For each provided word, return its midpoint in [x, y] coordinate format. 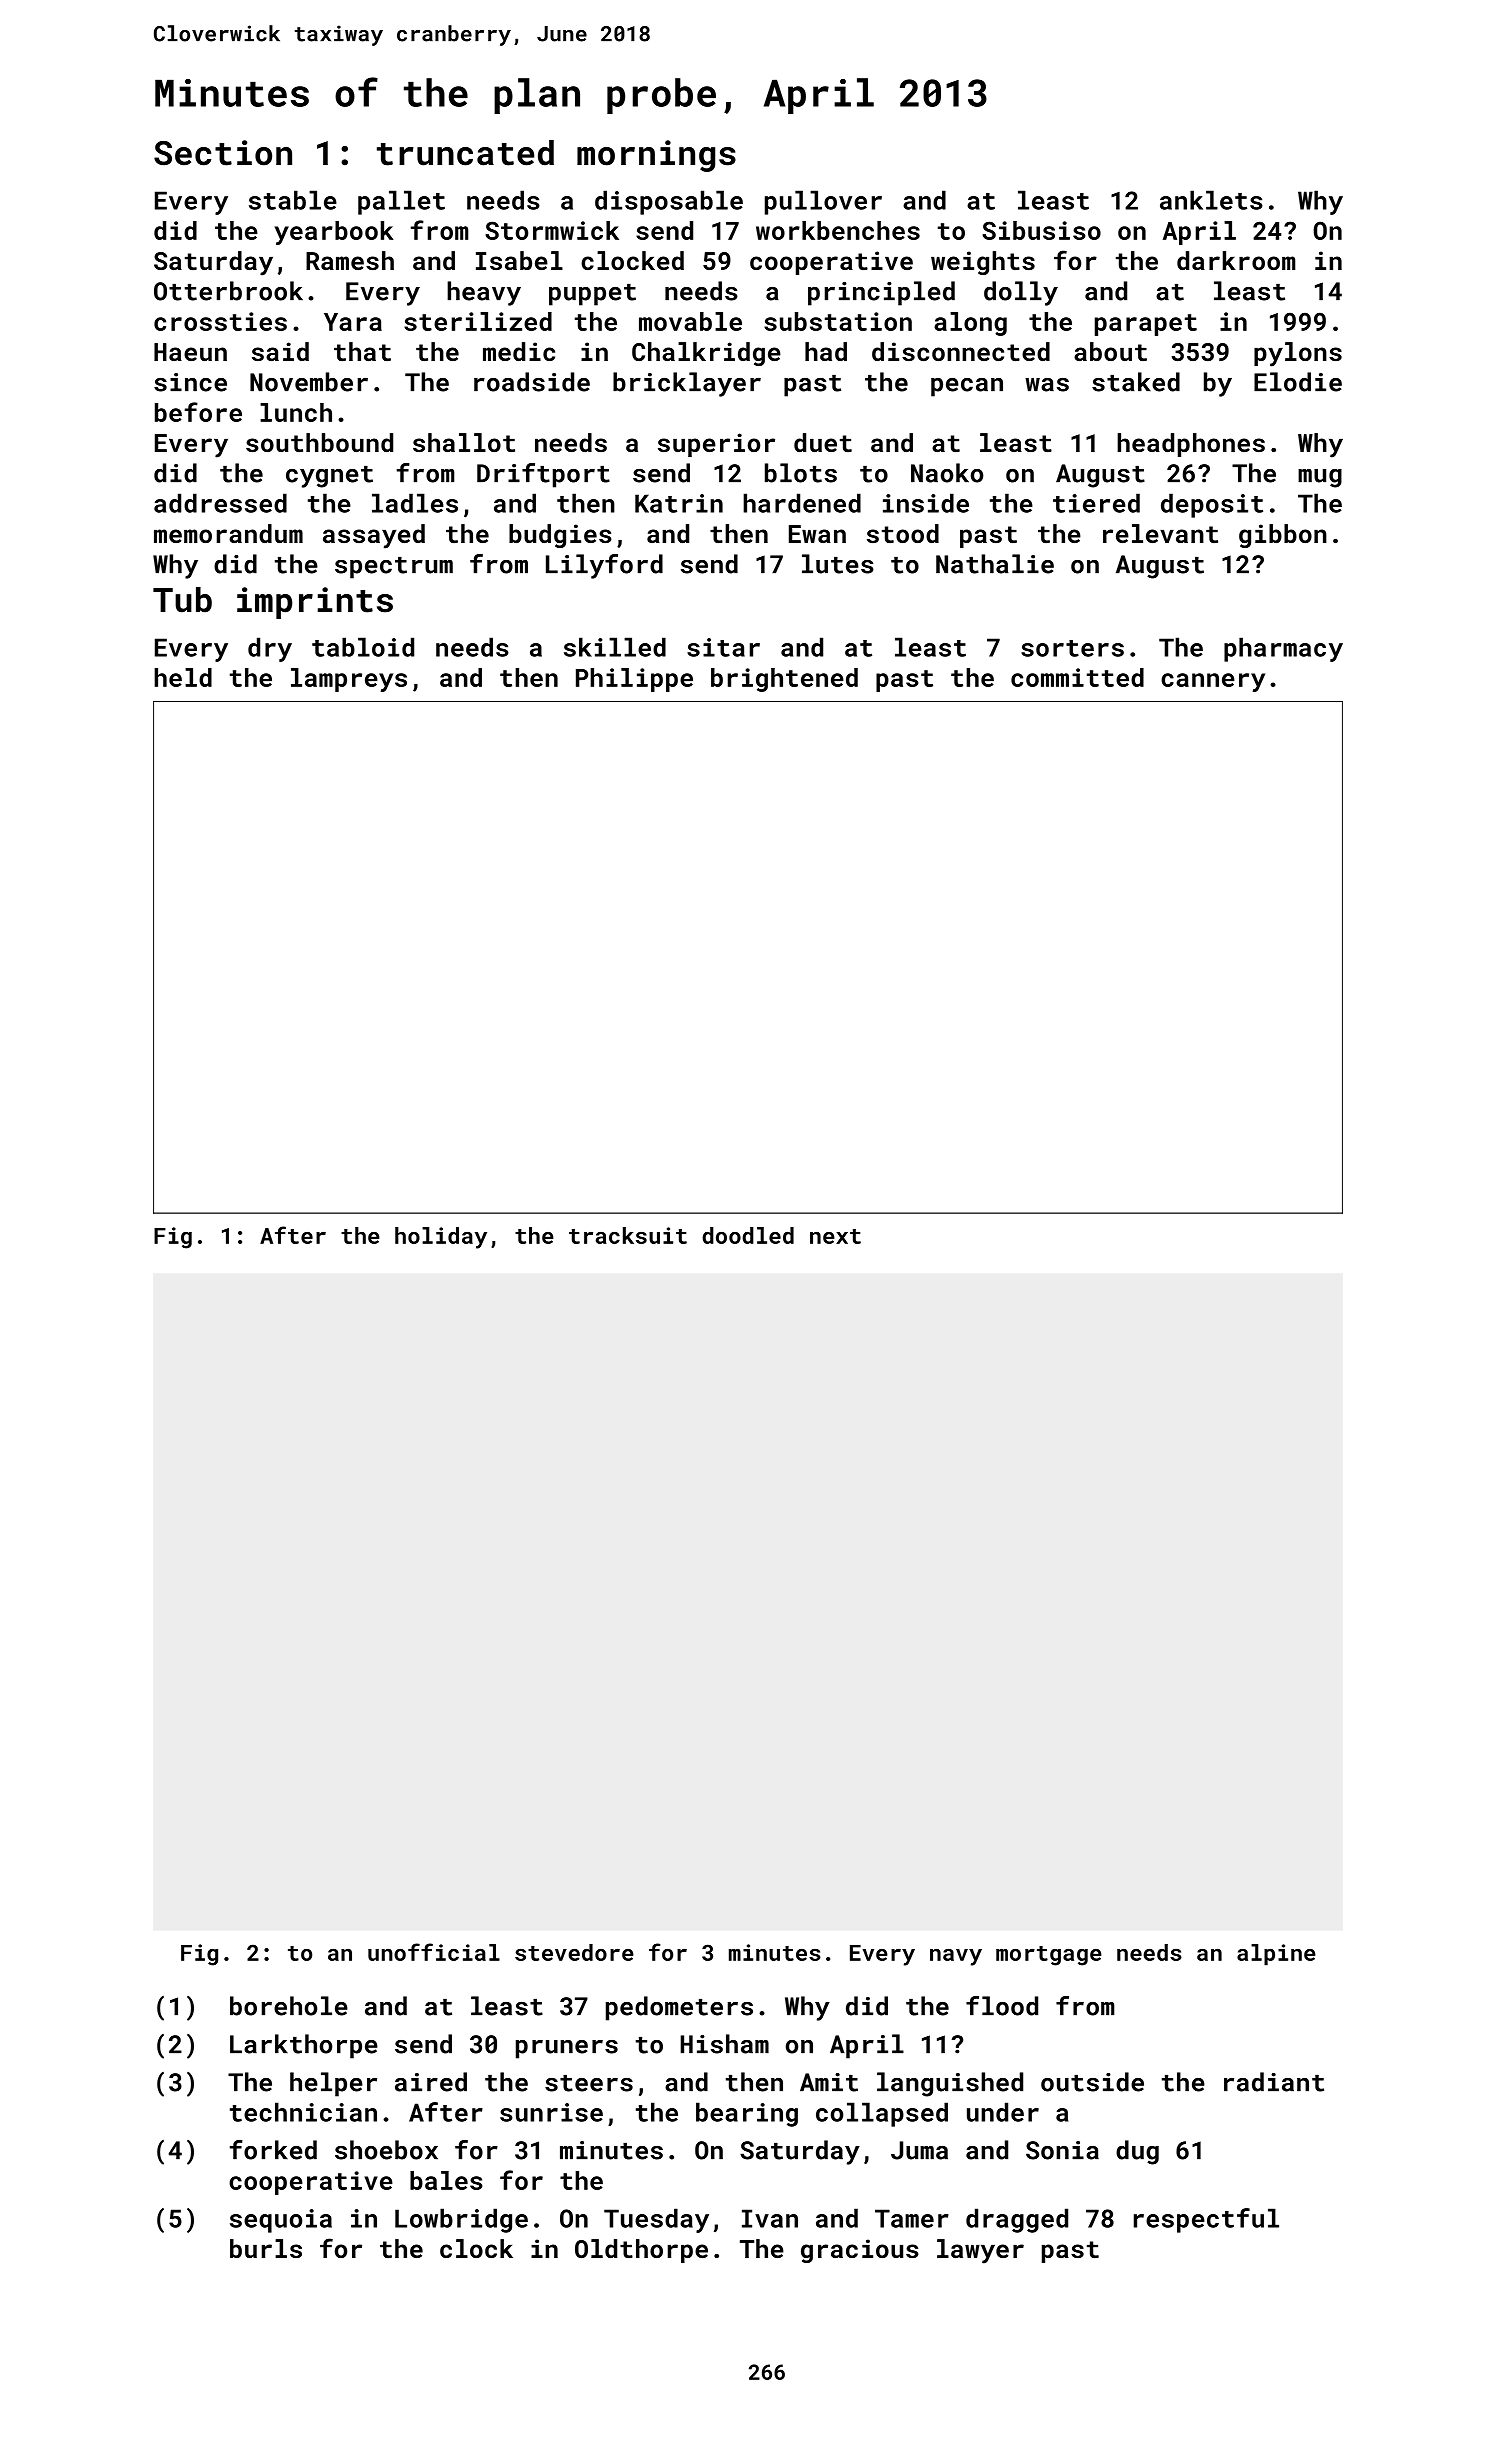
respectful [1206, 2220]
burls [266, 2248]
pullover [823, 202]
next [835, 1236]
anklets [1211, 200]
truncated [465, 153]
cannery [1213, 682]
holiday [441, 1238]
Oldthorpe [641, 2251]
